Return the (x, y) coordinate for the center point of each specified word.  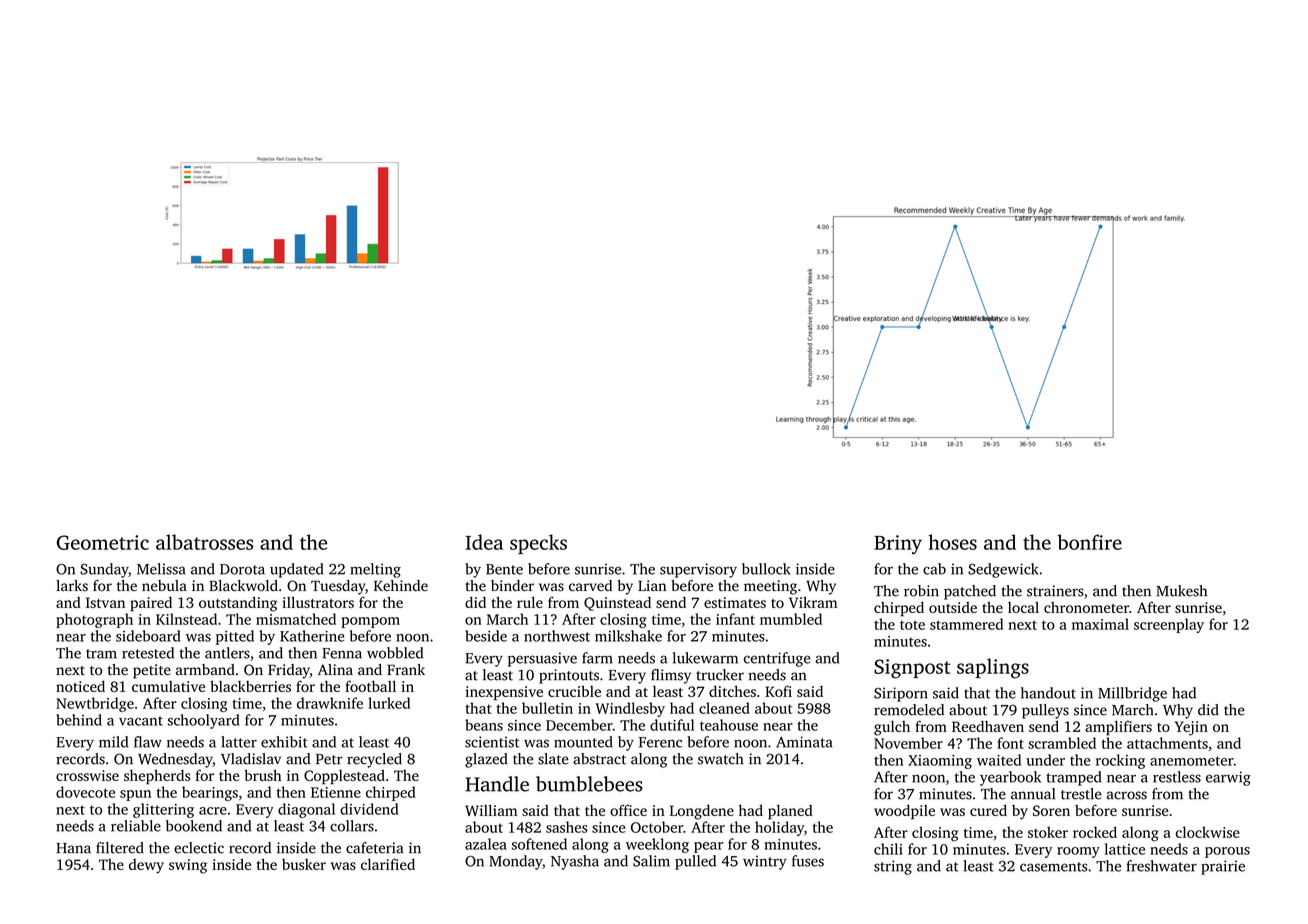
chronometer (1086, 607)
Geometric (103, 542)
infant (735, 619)
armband (205, 669)
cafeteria (375, 848)
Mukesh (1181, 591)
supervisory (698, 570)
